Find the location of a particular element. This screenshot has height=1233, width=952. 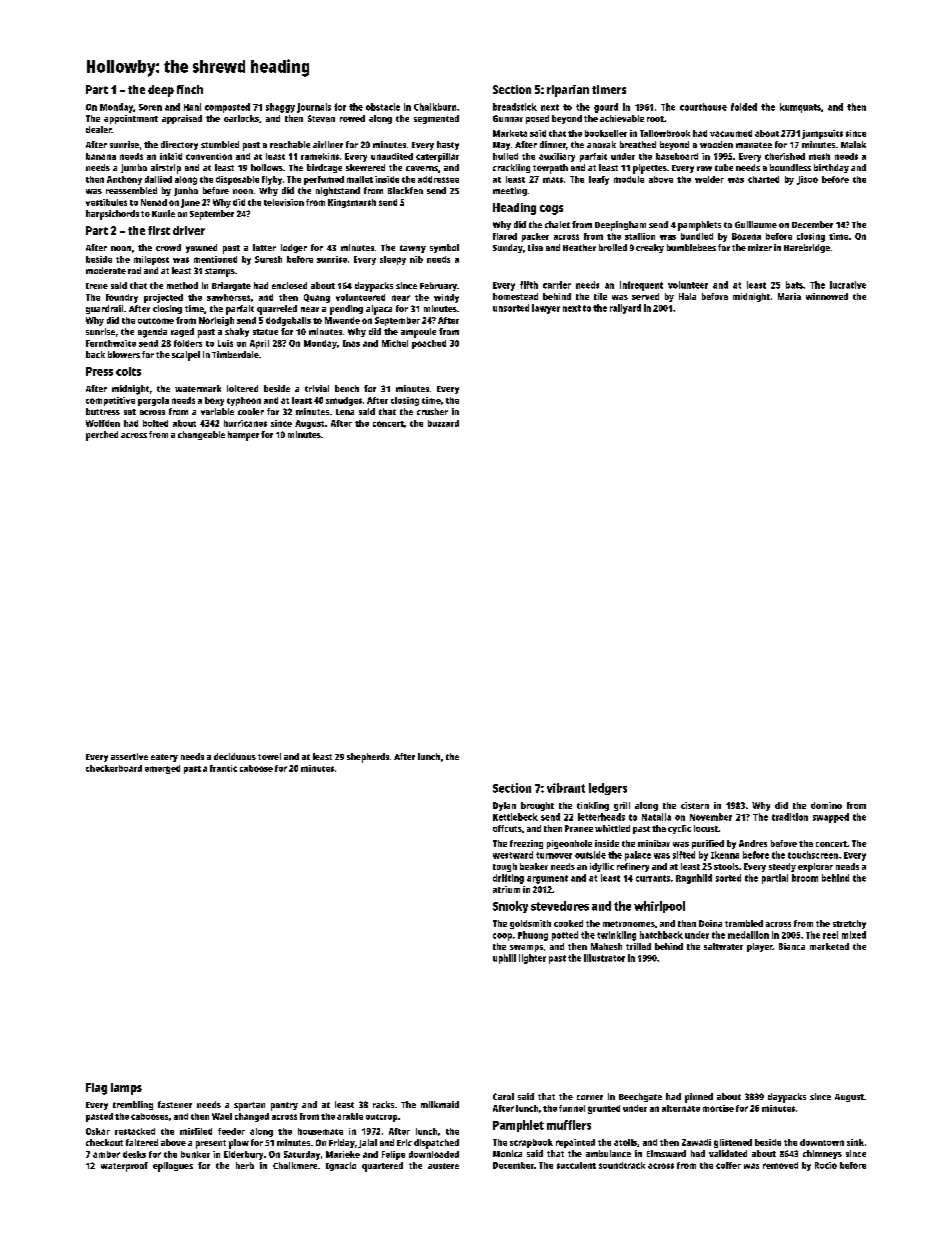

perched is located at coordinates (102, 436).
